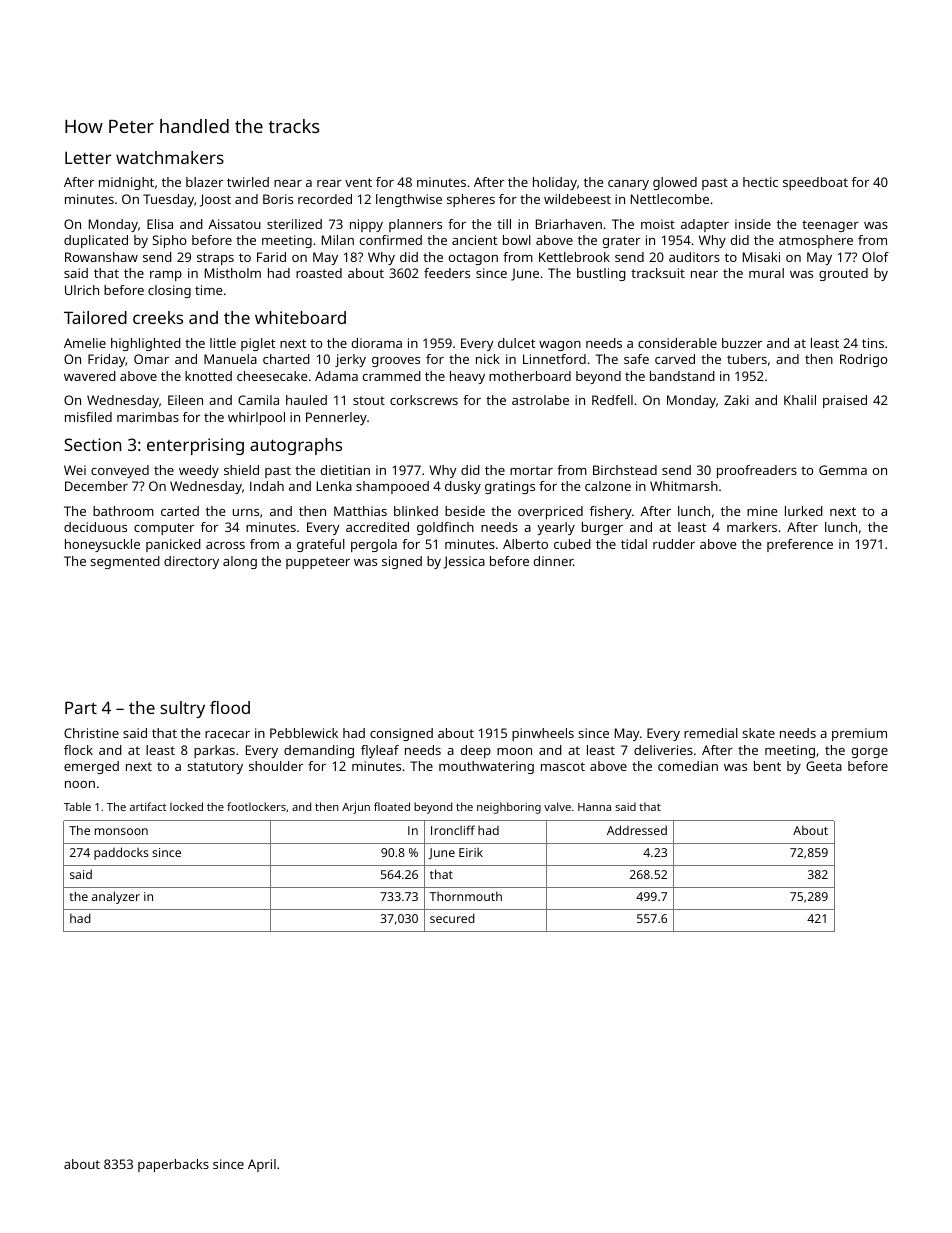 This page has width=952, height=1233. Describe the element at coordinates (230, 707) in the page. I see `flood` at that location.
